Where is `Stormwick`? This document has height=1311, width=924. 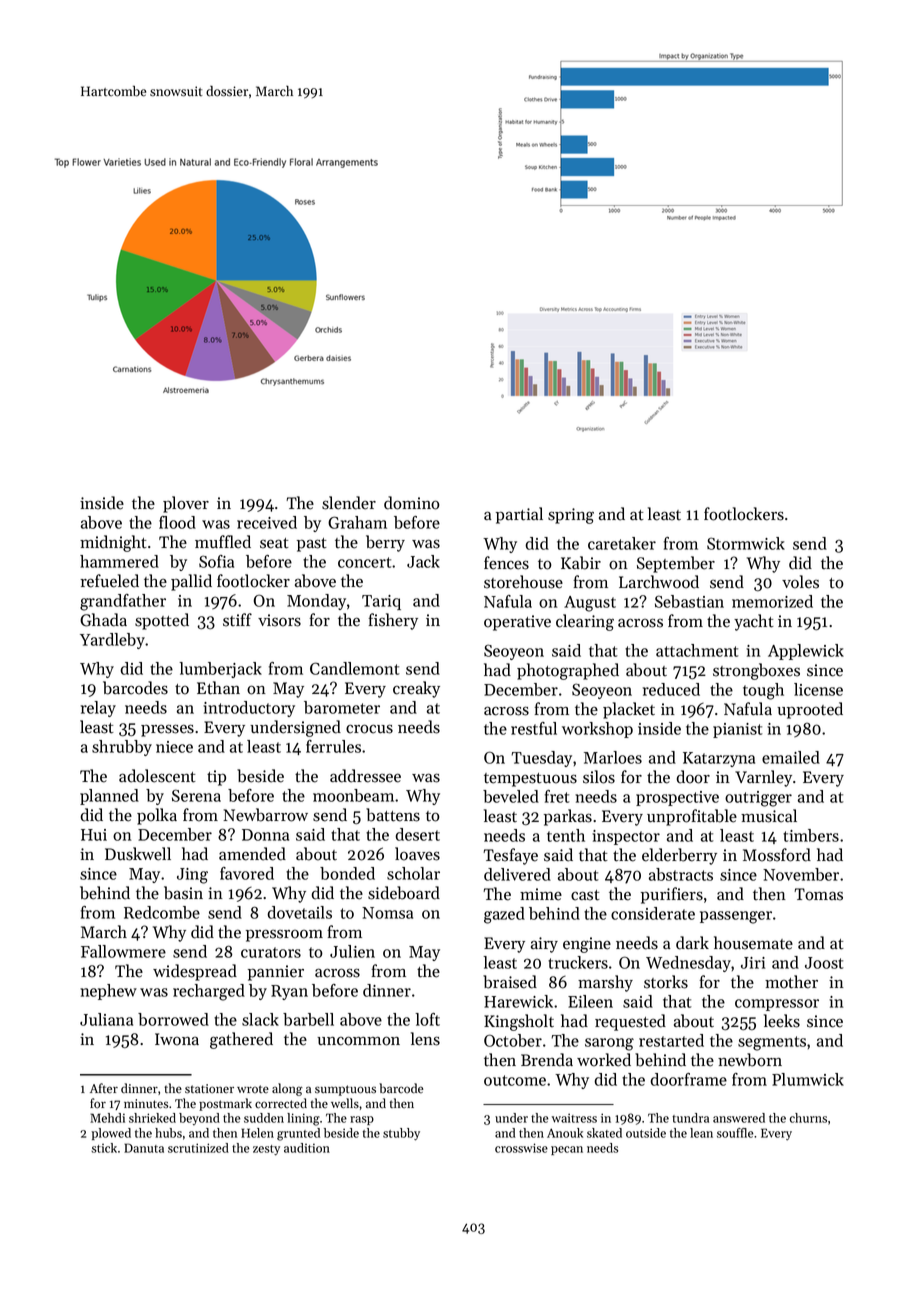
Stormwick is located at coordinates (746, 543).
